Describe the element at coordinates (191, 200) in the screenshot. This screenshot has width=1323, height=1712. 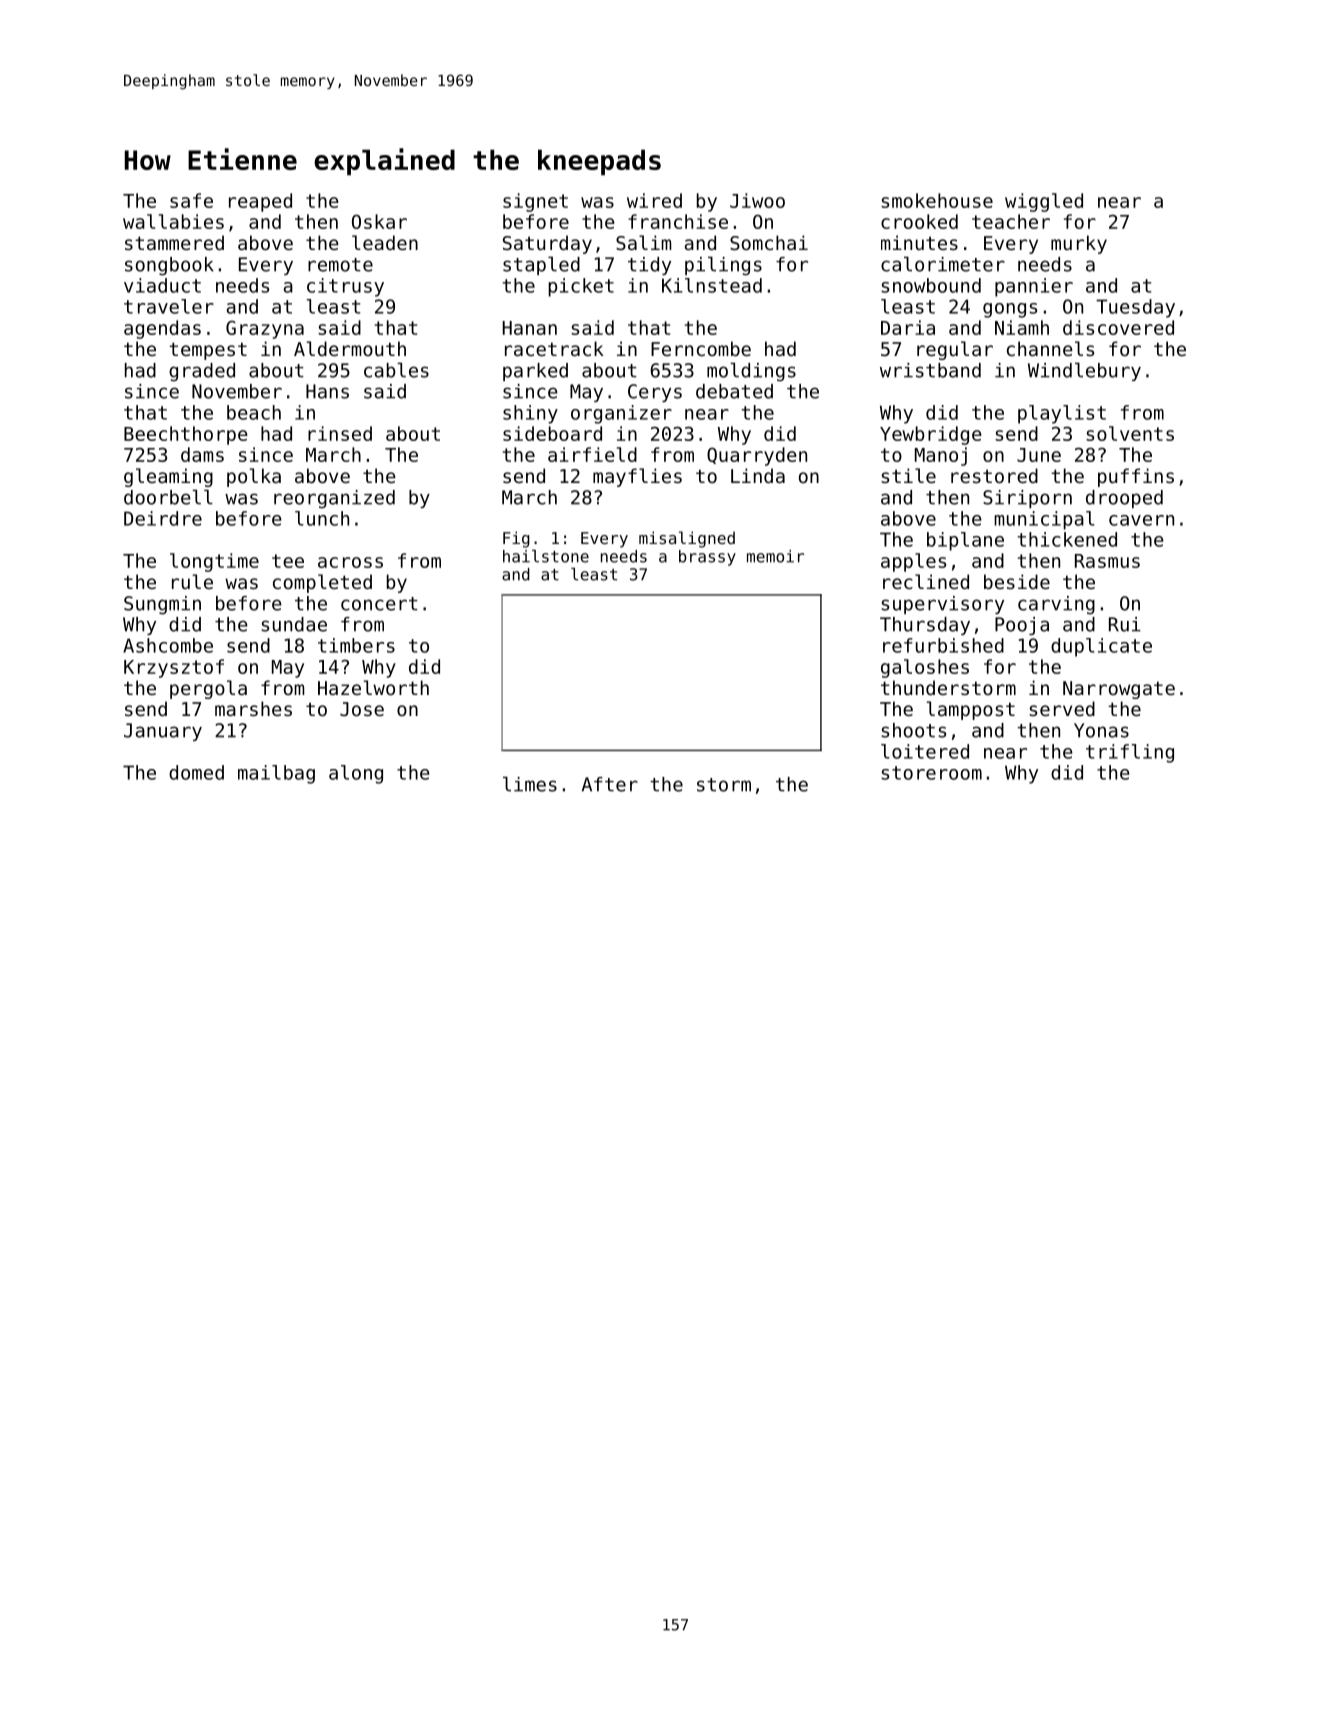
I see `safe` at that location.
